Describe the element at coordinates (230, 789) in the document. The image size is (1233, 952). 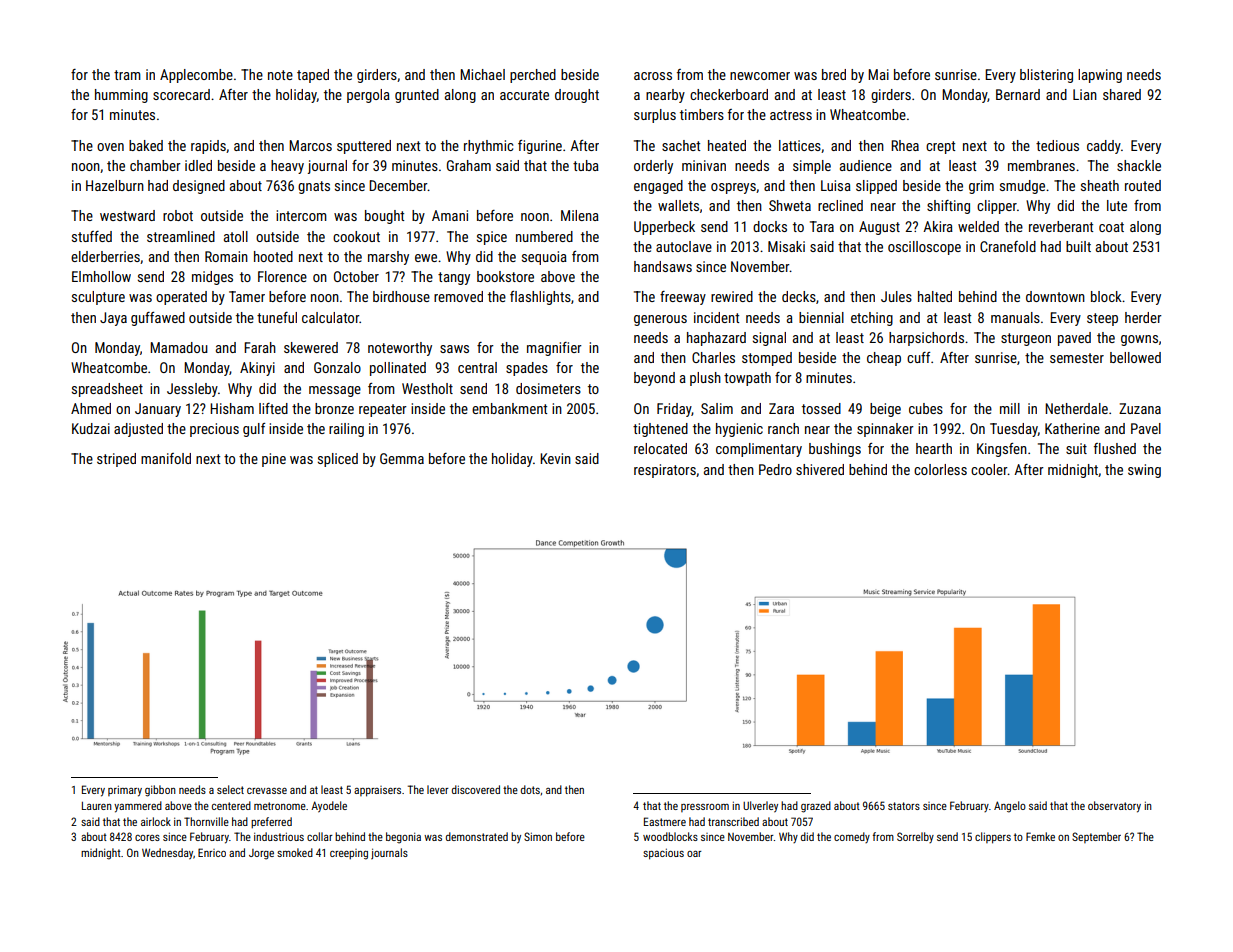
I see `select` at that location.
